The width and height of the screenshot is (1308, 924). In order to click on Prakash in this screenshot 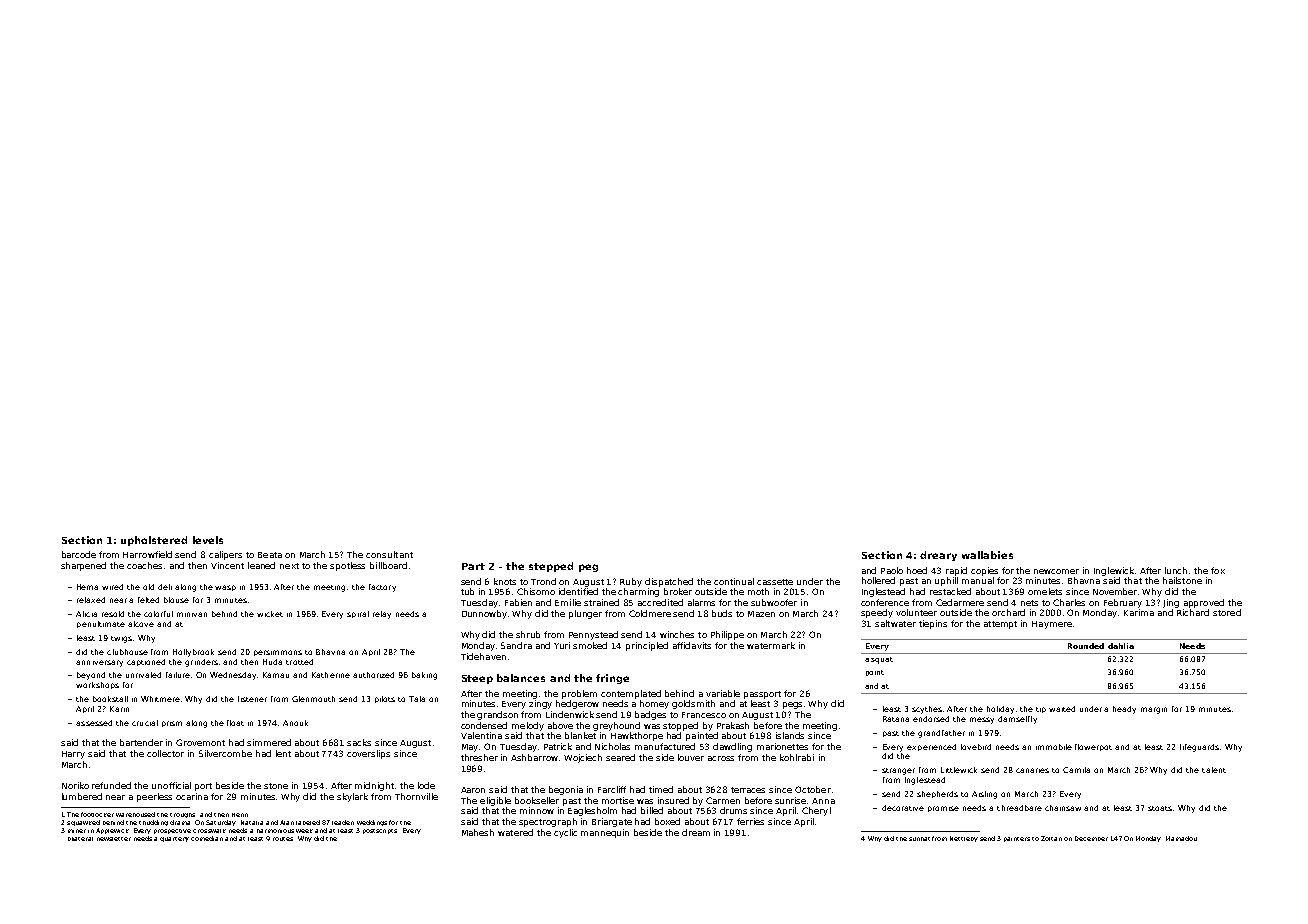, I will do `click(733, 725)`.
